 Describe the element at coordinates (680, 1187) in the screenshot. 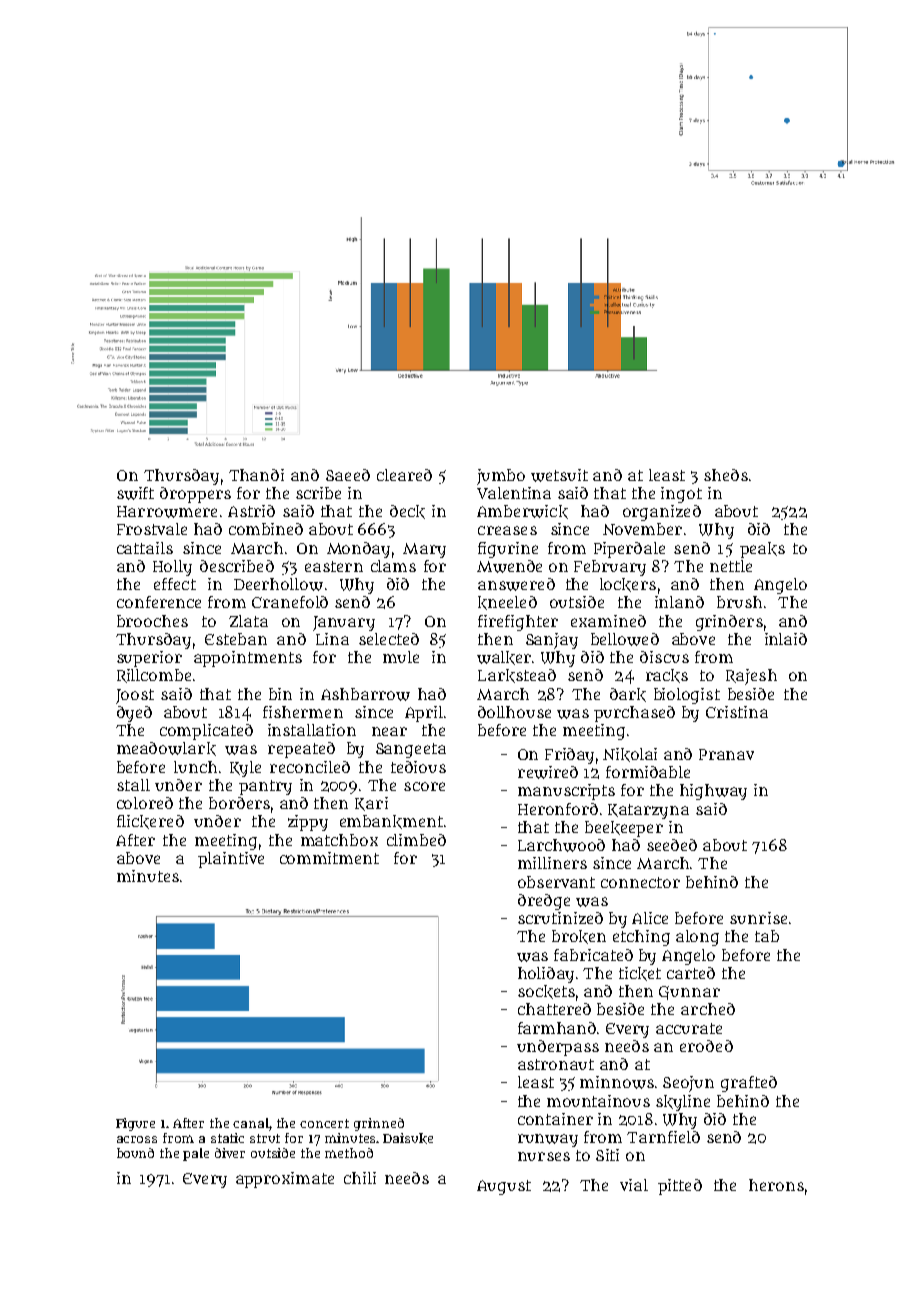

I see `pitted` at that location.
